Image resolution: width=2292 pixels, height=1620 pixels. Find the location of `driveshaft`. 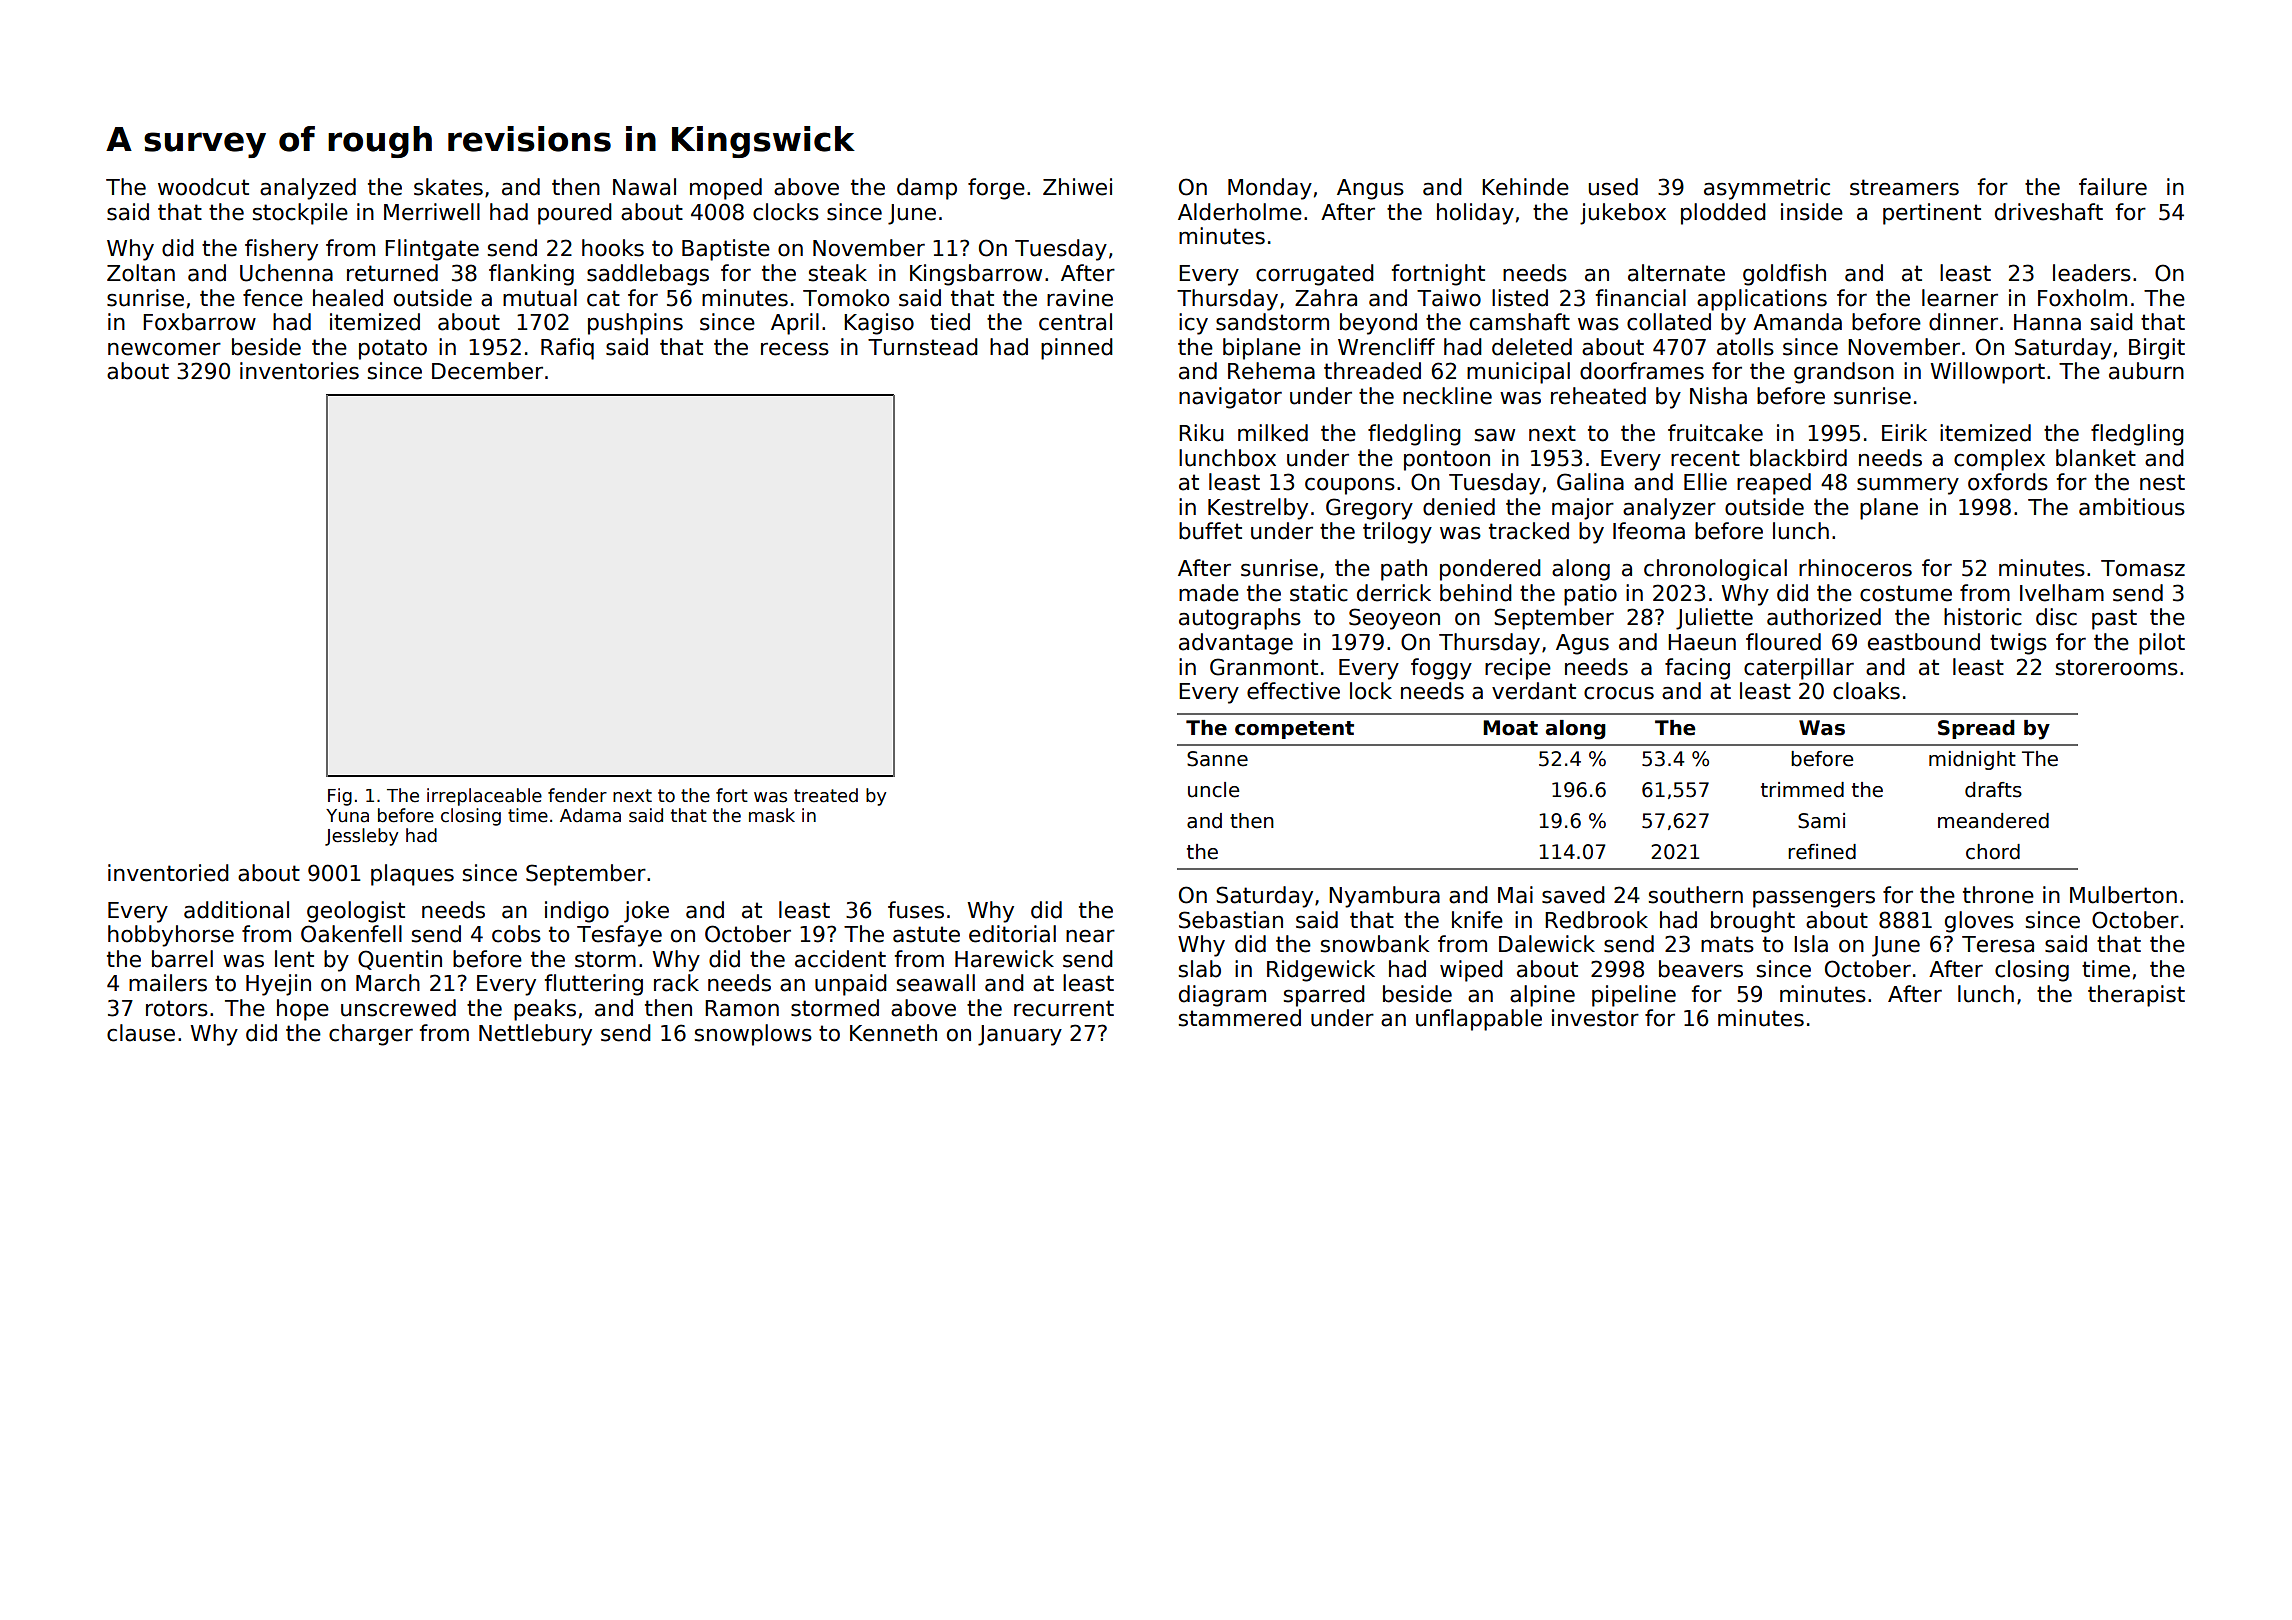

driveshaft is located at coordinates (2049, 212).
